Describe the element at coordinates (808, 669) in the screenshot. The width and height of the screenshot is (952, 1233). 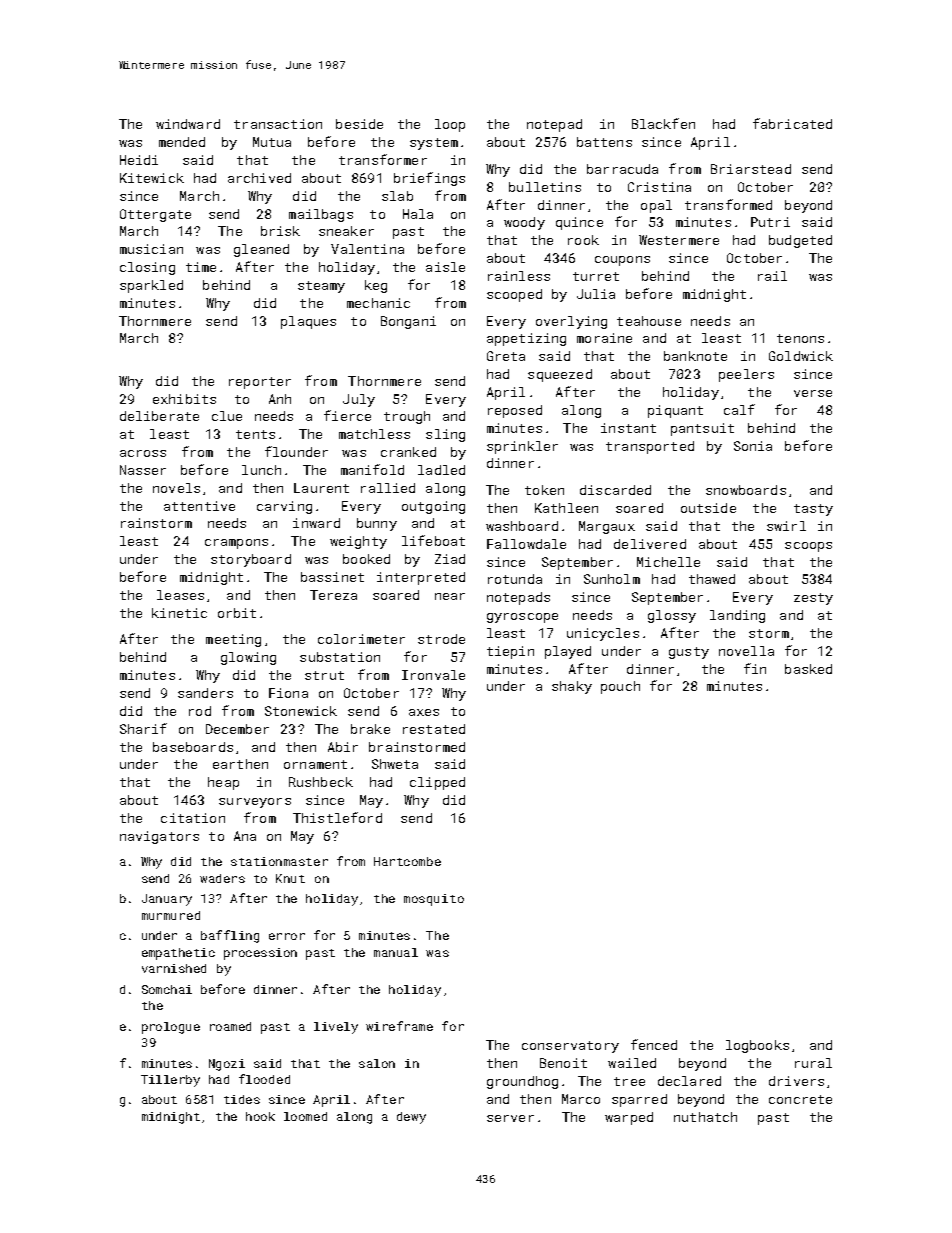
I see `basked` at that location.
